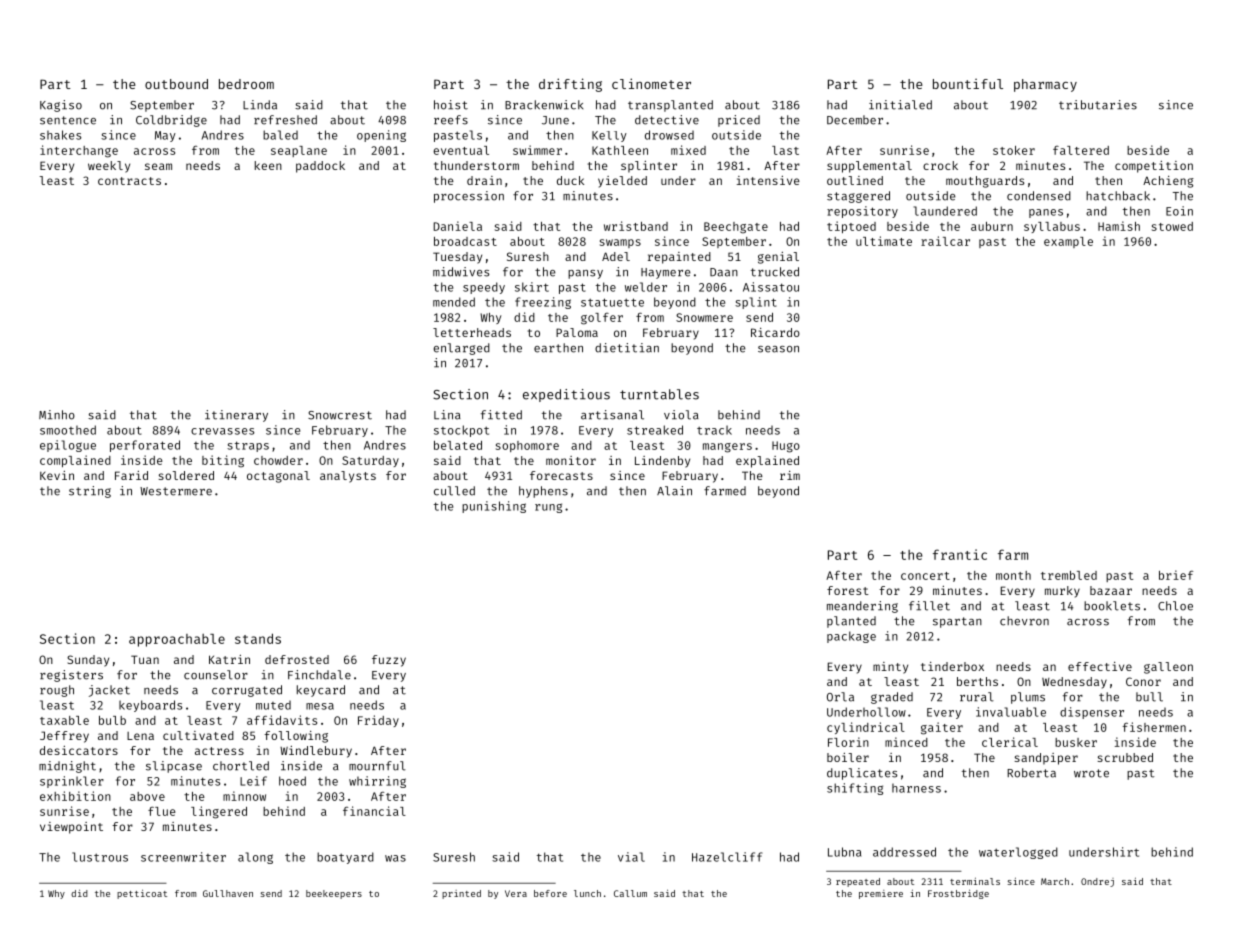 This screenshot has height=952, width=1233. Describe the element at coordinates (258, 638) in the screenshot. I see `stands` at that location.
